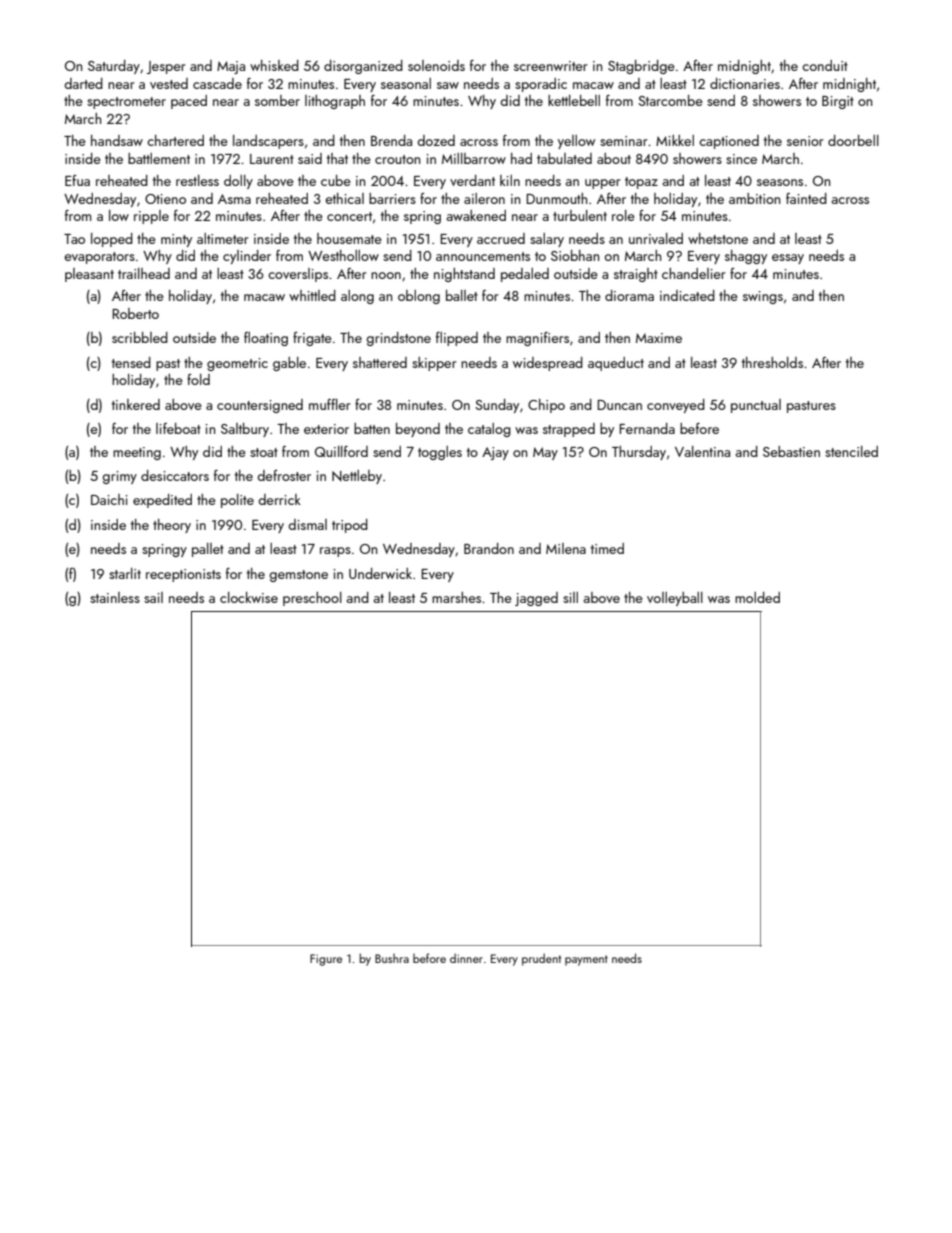 This image has height=1233, width=952. I want to click on molded, so click(757, 597).
